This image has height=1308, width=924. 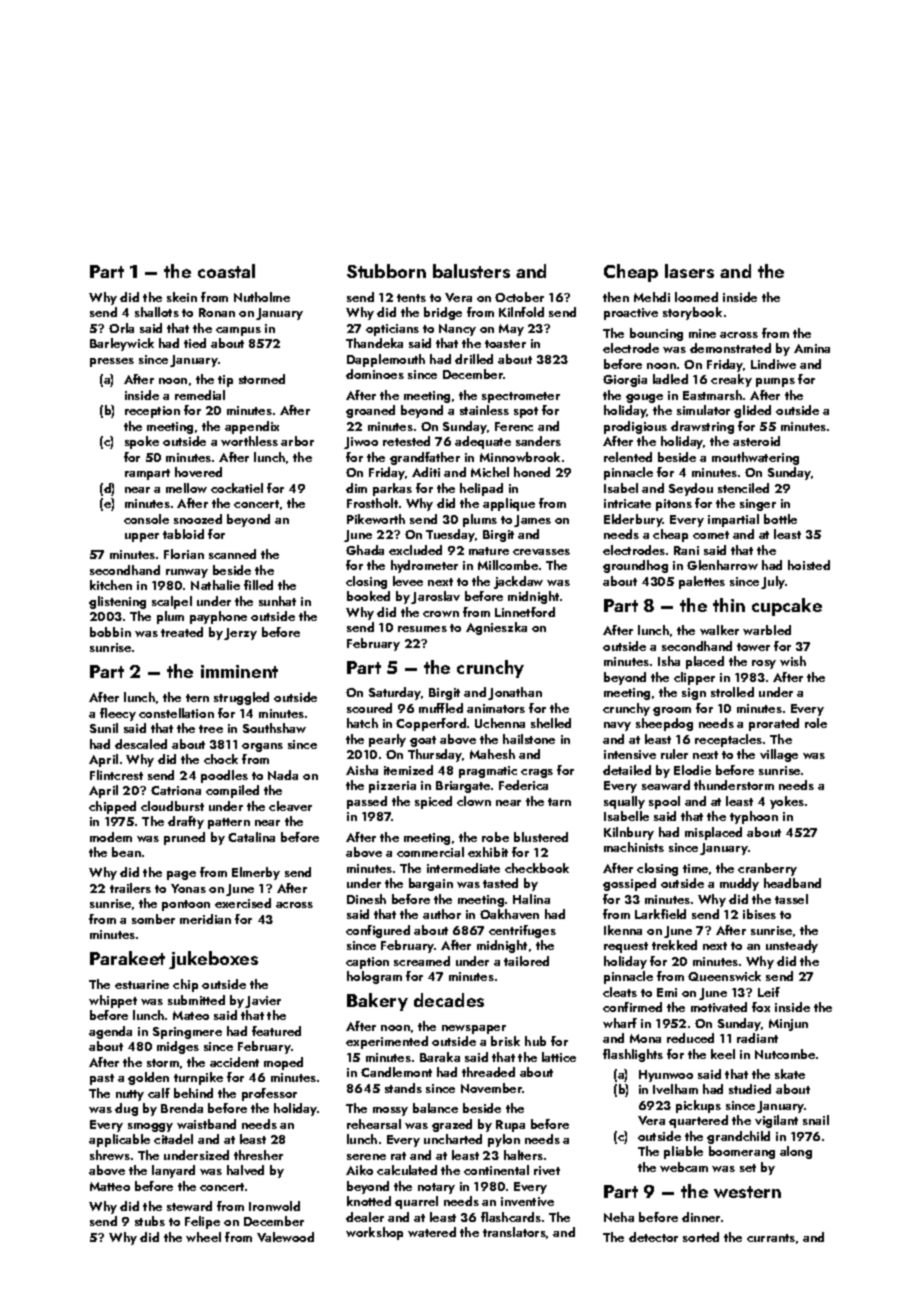 I want to click on past, so click(x=102, y=1079).
